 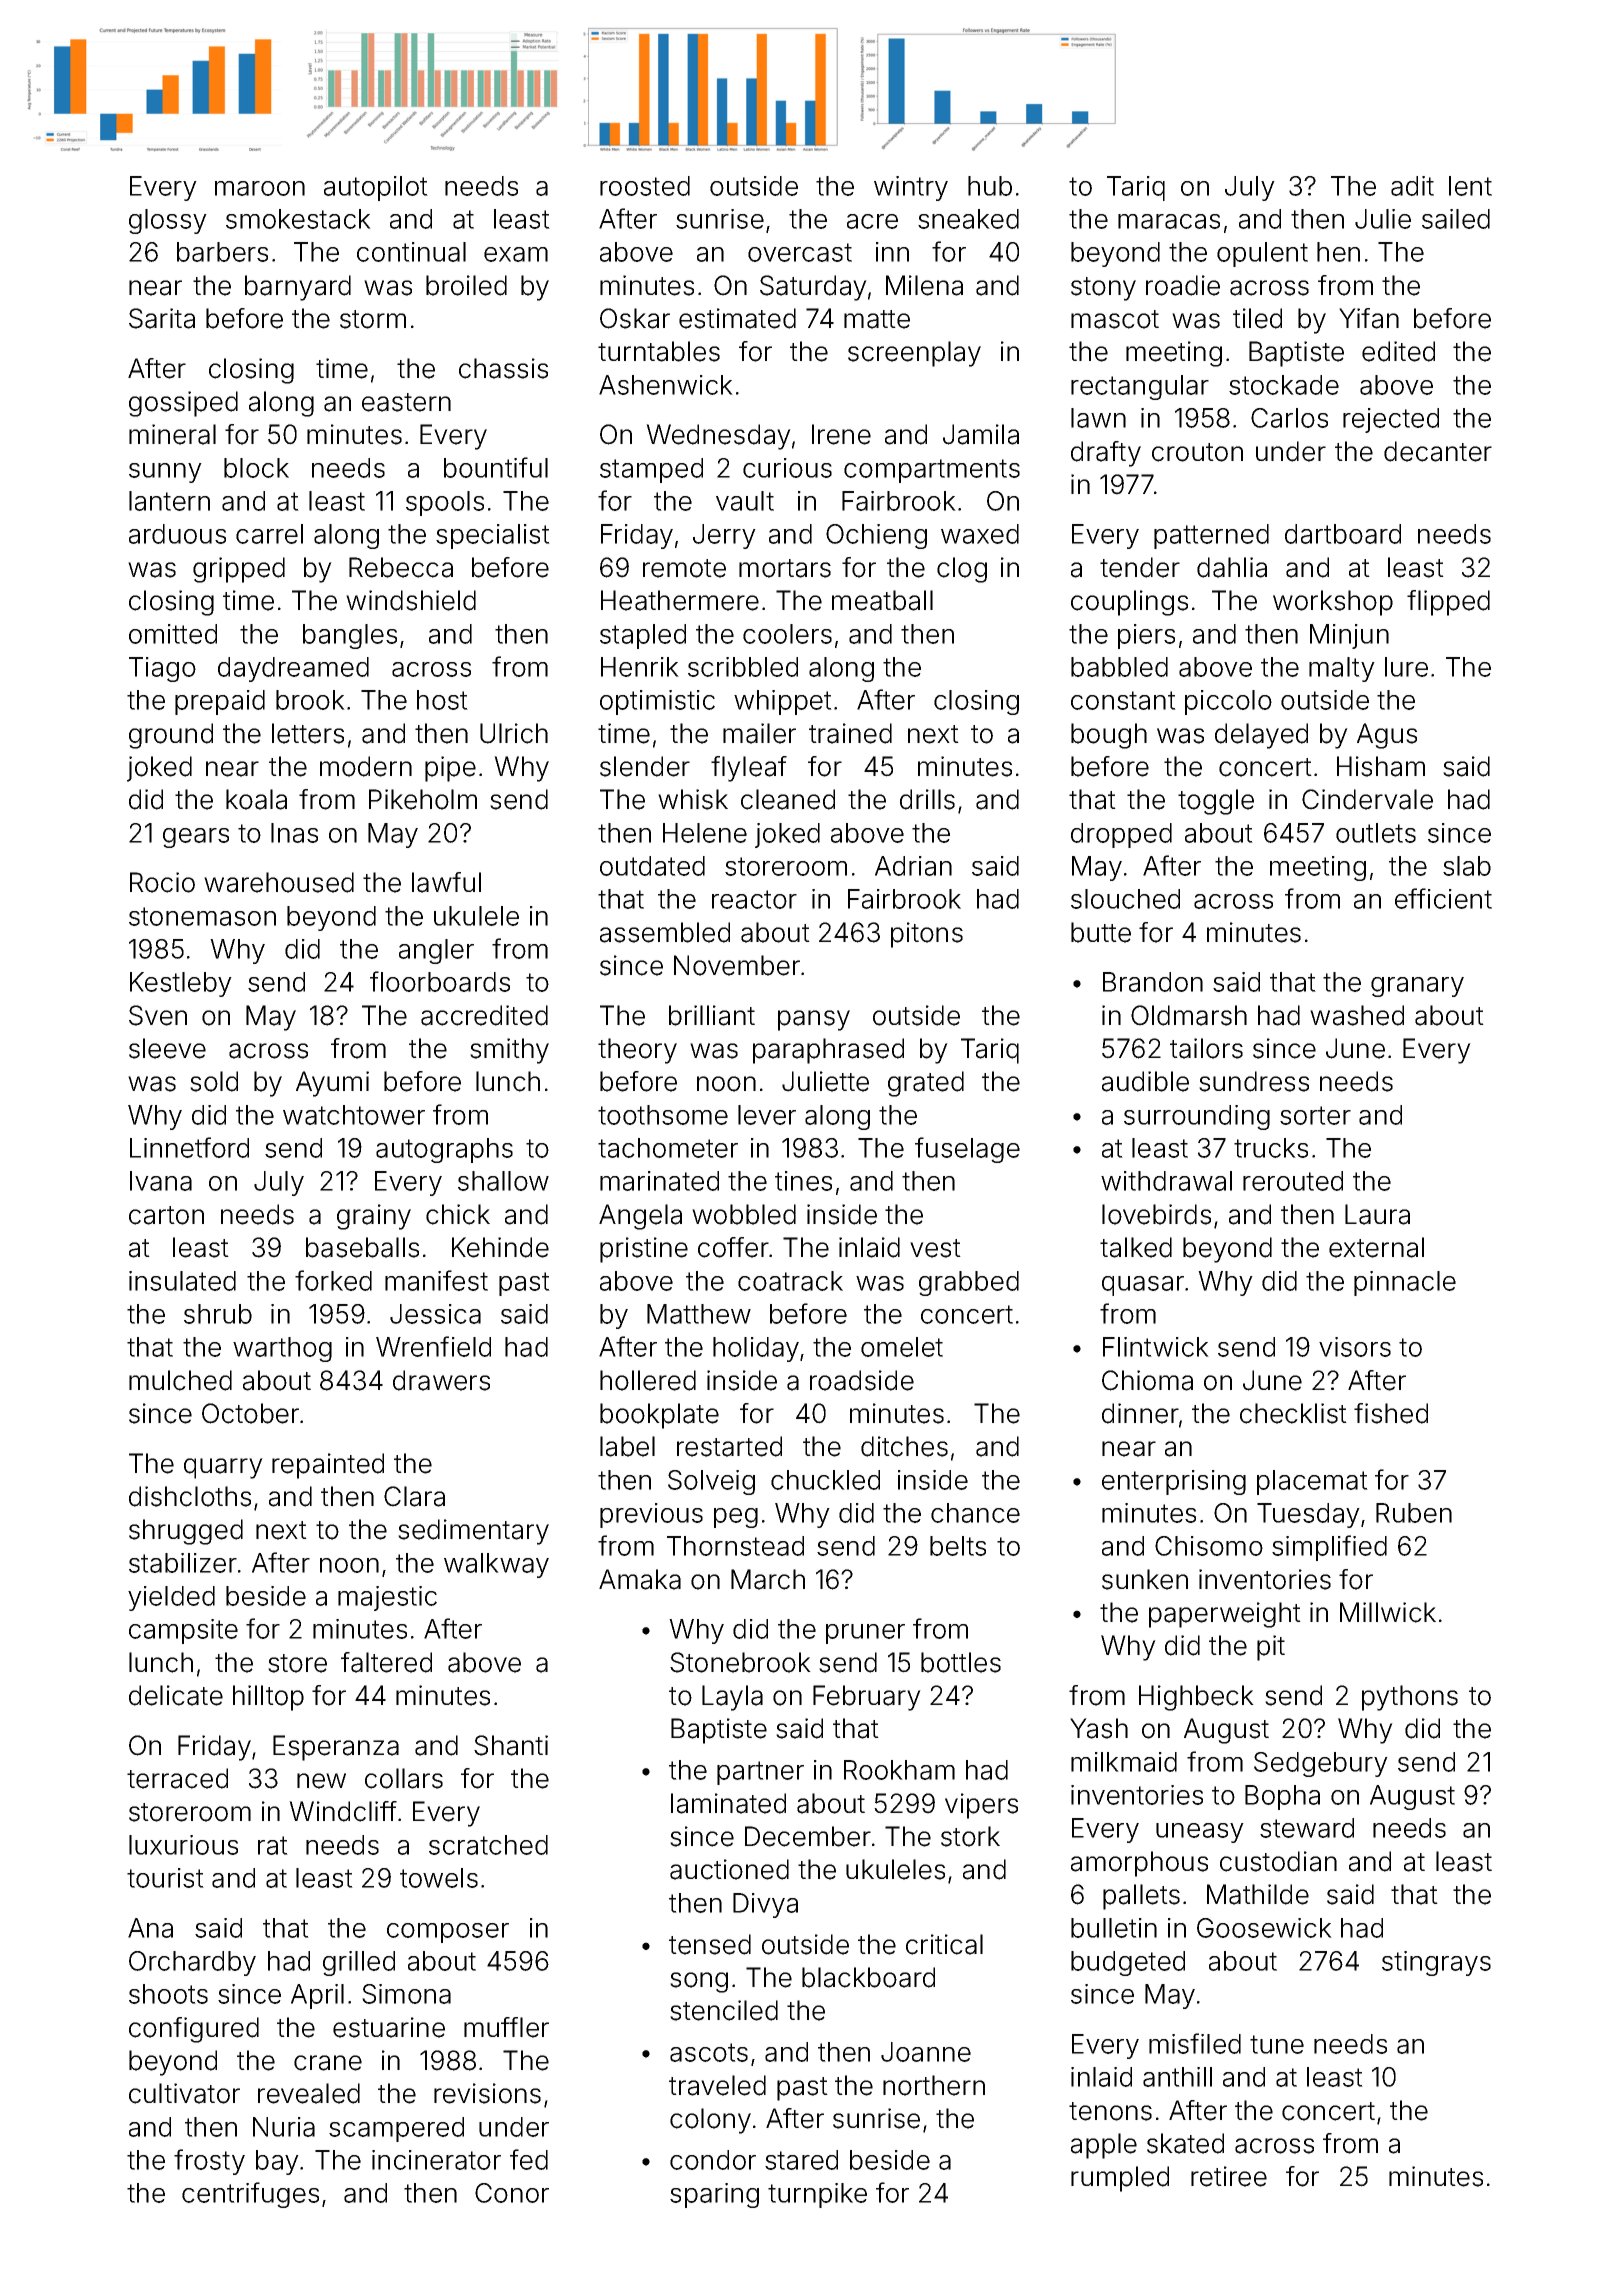 I want to click on centrifuges, so click(x=250, y=2195).
